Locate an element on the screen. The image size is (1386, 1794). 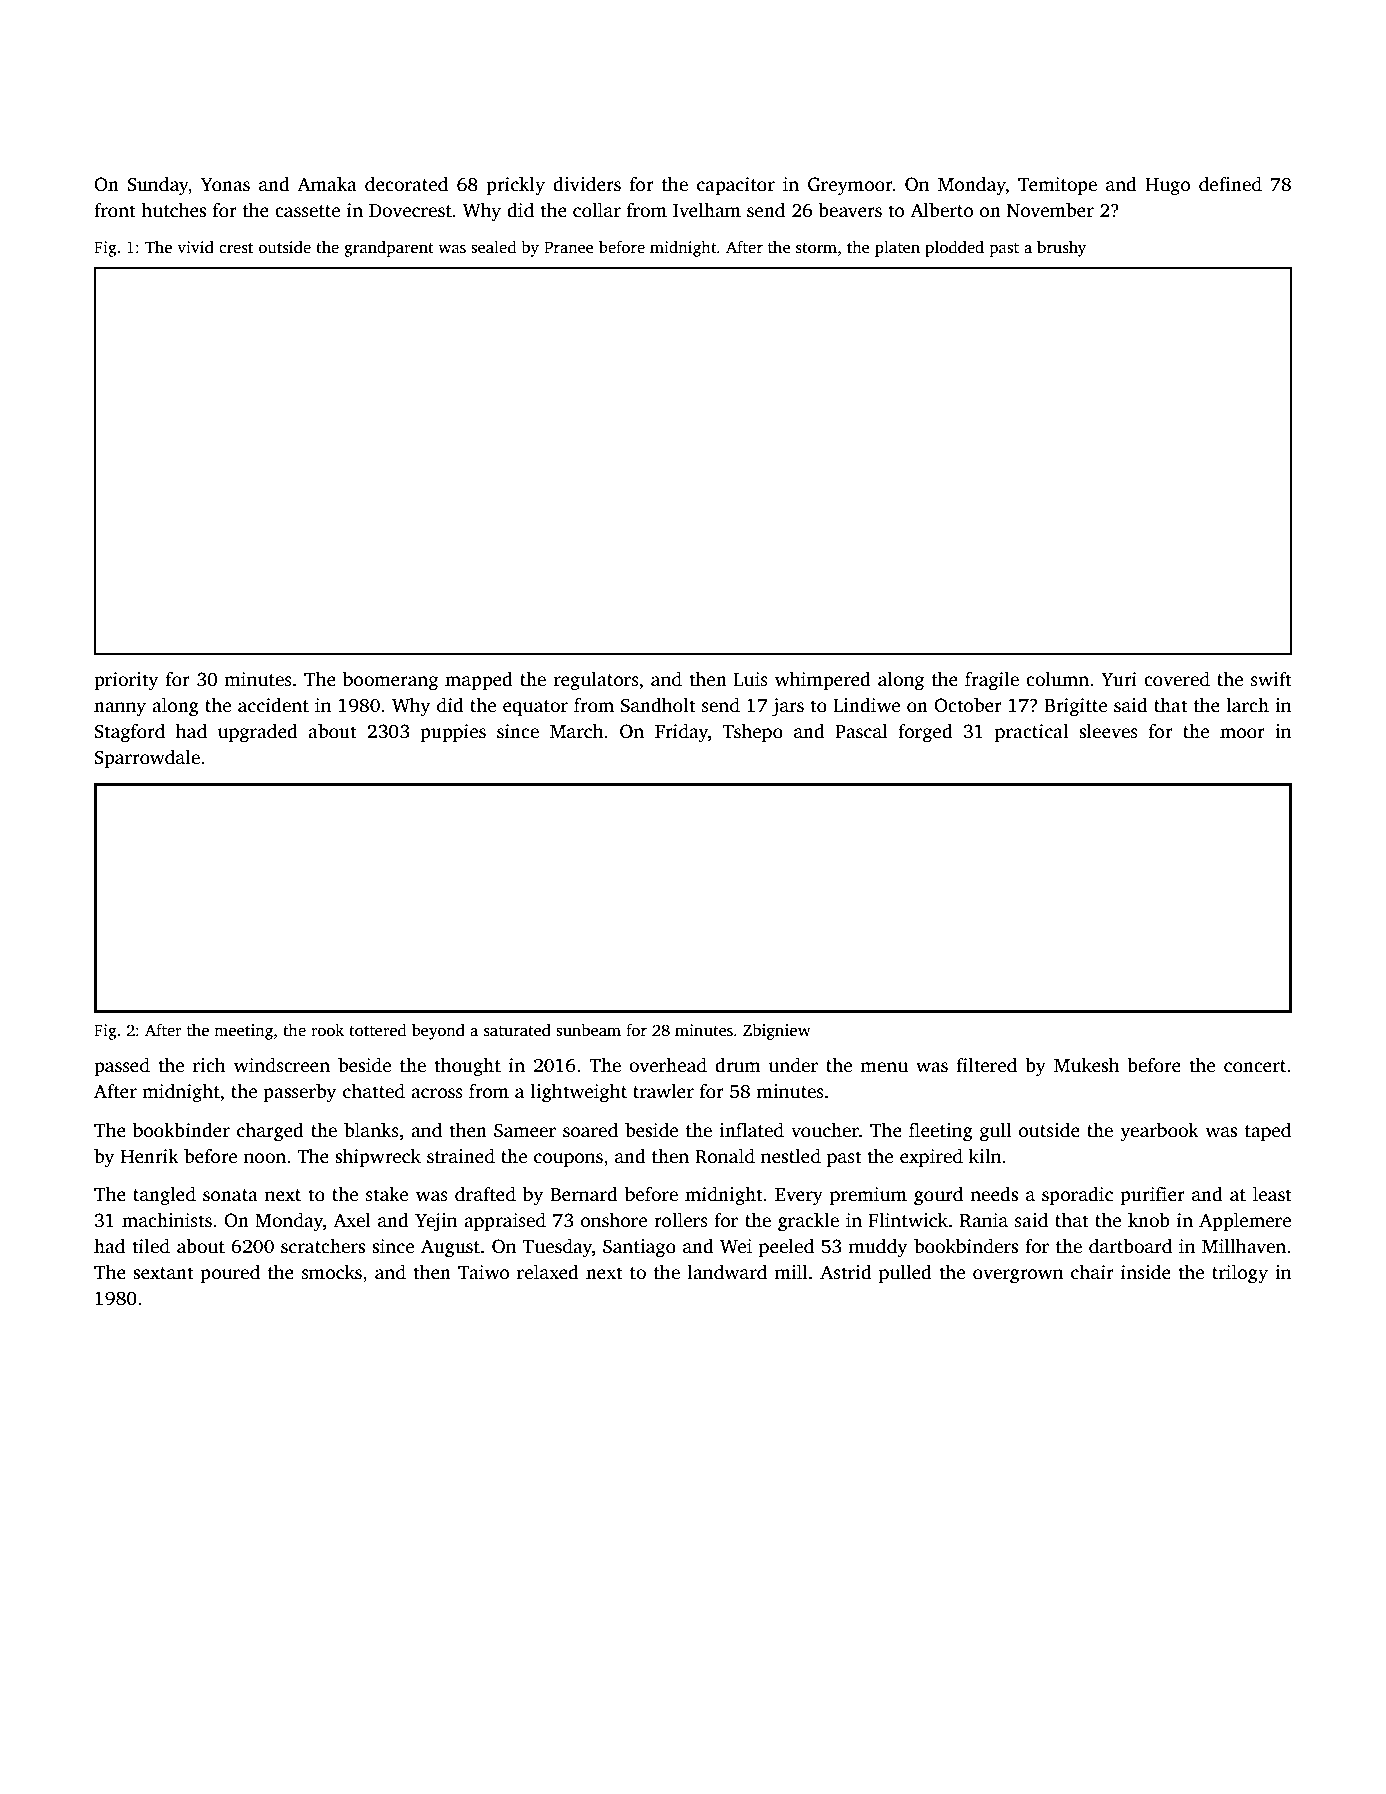
whimpered is located at coordinates (823, 681).
